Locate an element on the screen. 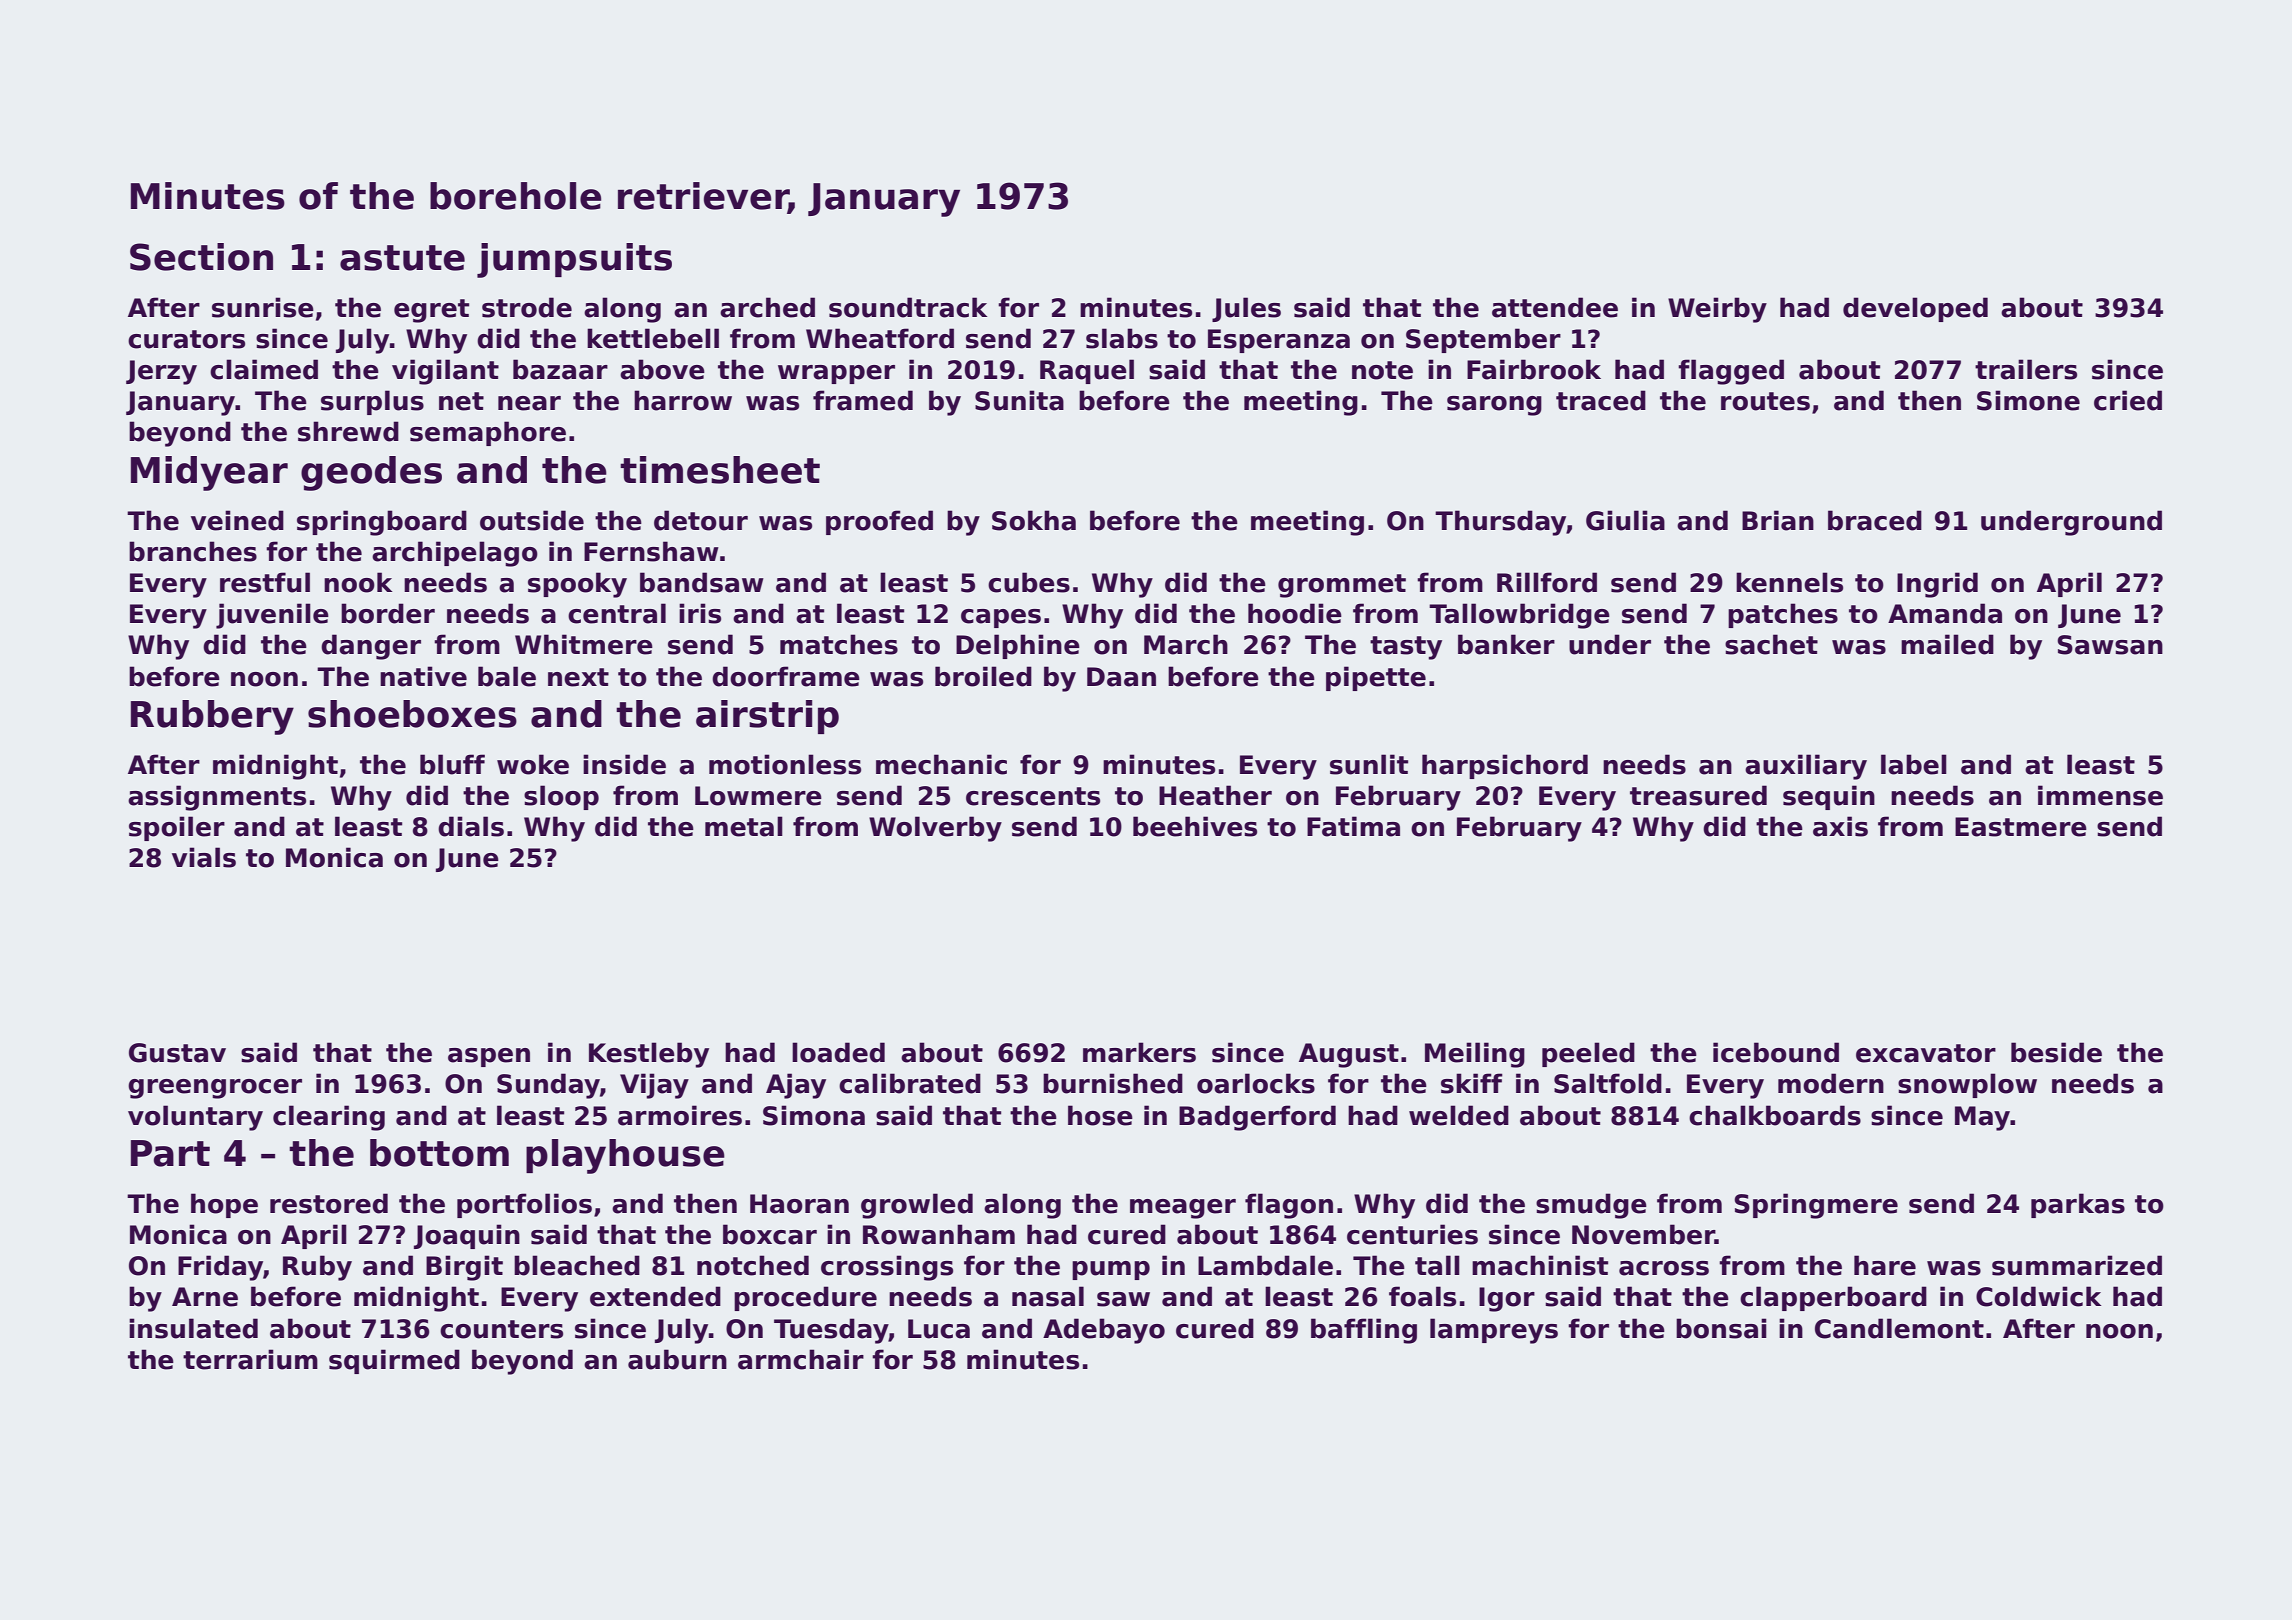 The image size is (2292, 1620). developed is located at coordinates (1915, 309).
